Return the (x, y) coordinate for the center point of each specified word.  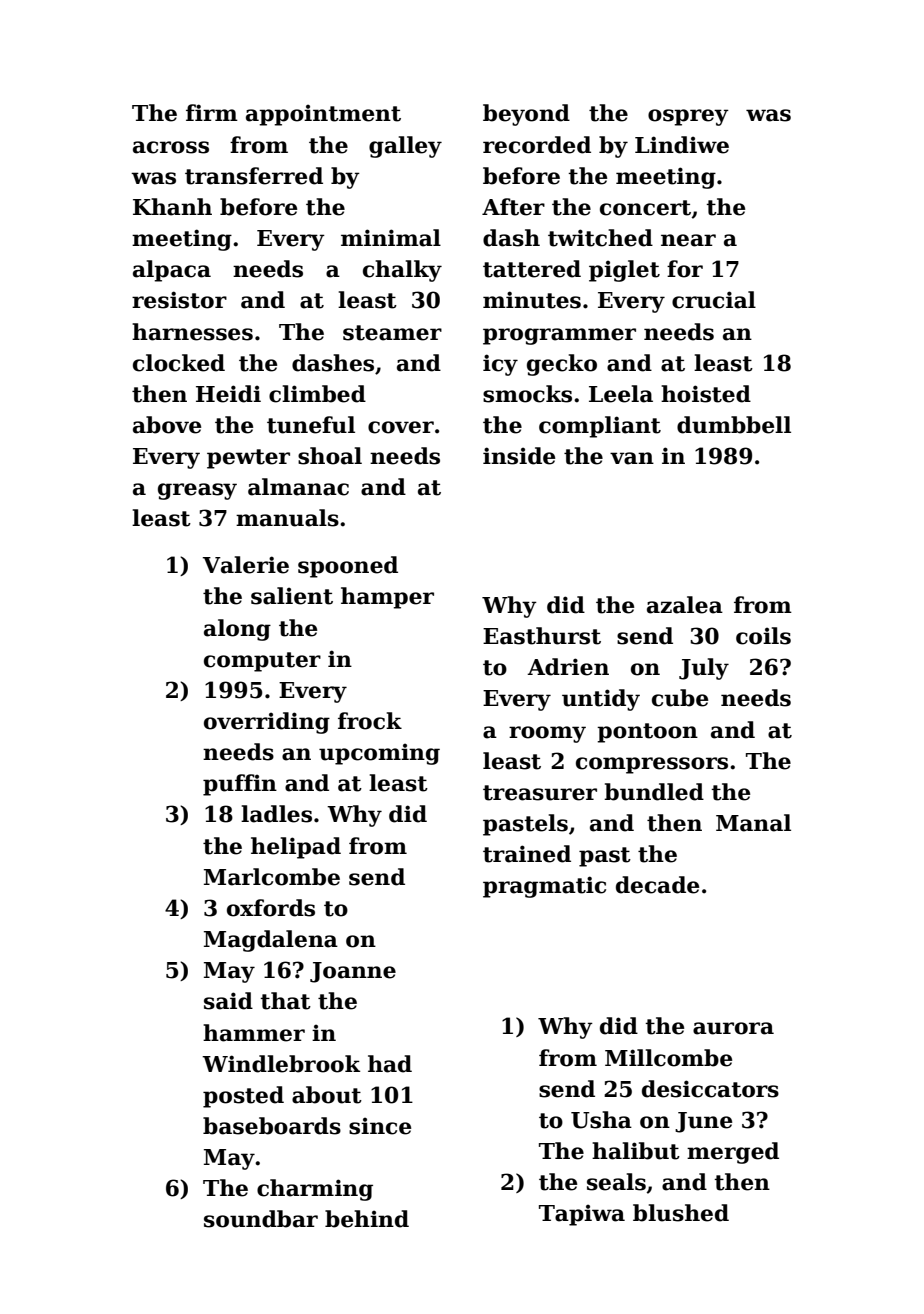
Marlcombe (272, 877)
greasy (197, 491)
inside (519, 456)
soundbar (261, 1219)
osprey (688, 117)
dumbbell (734, 425)
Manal (753, 823)
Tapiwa (582, 1215)
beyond (526, 115)
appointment (323, 115)
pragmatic (544, 887)
